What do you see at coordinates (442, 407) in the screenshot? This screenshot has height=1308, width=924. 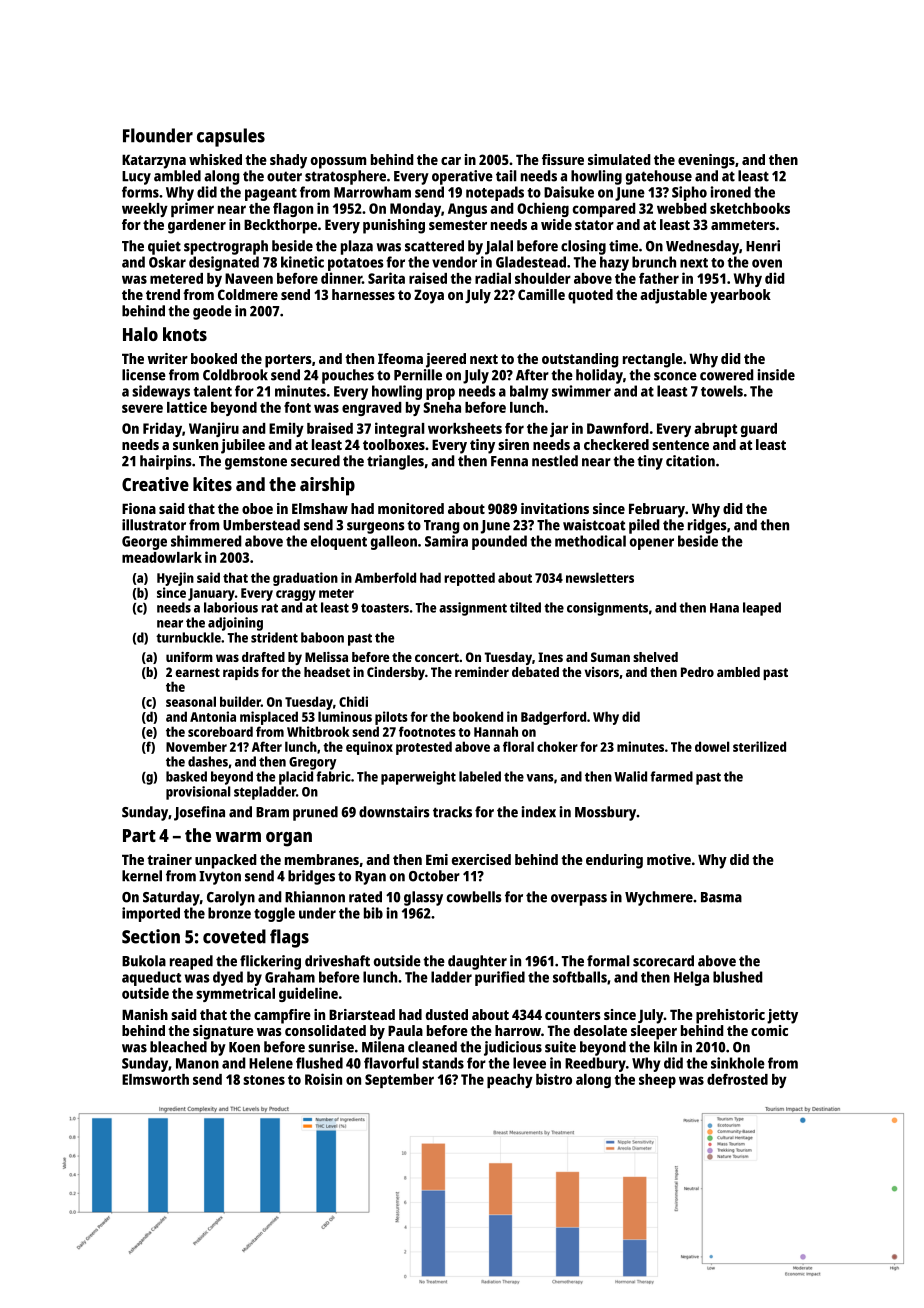 I see `Sneha` at bounding box center [442, 407].
